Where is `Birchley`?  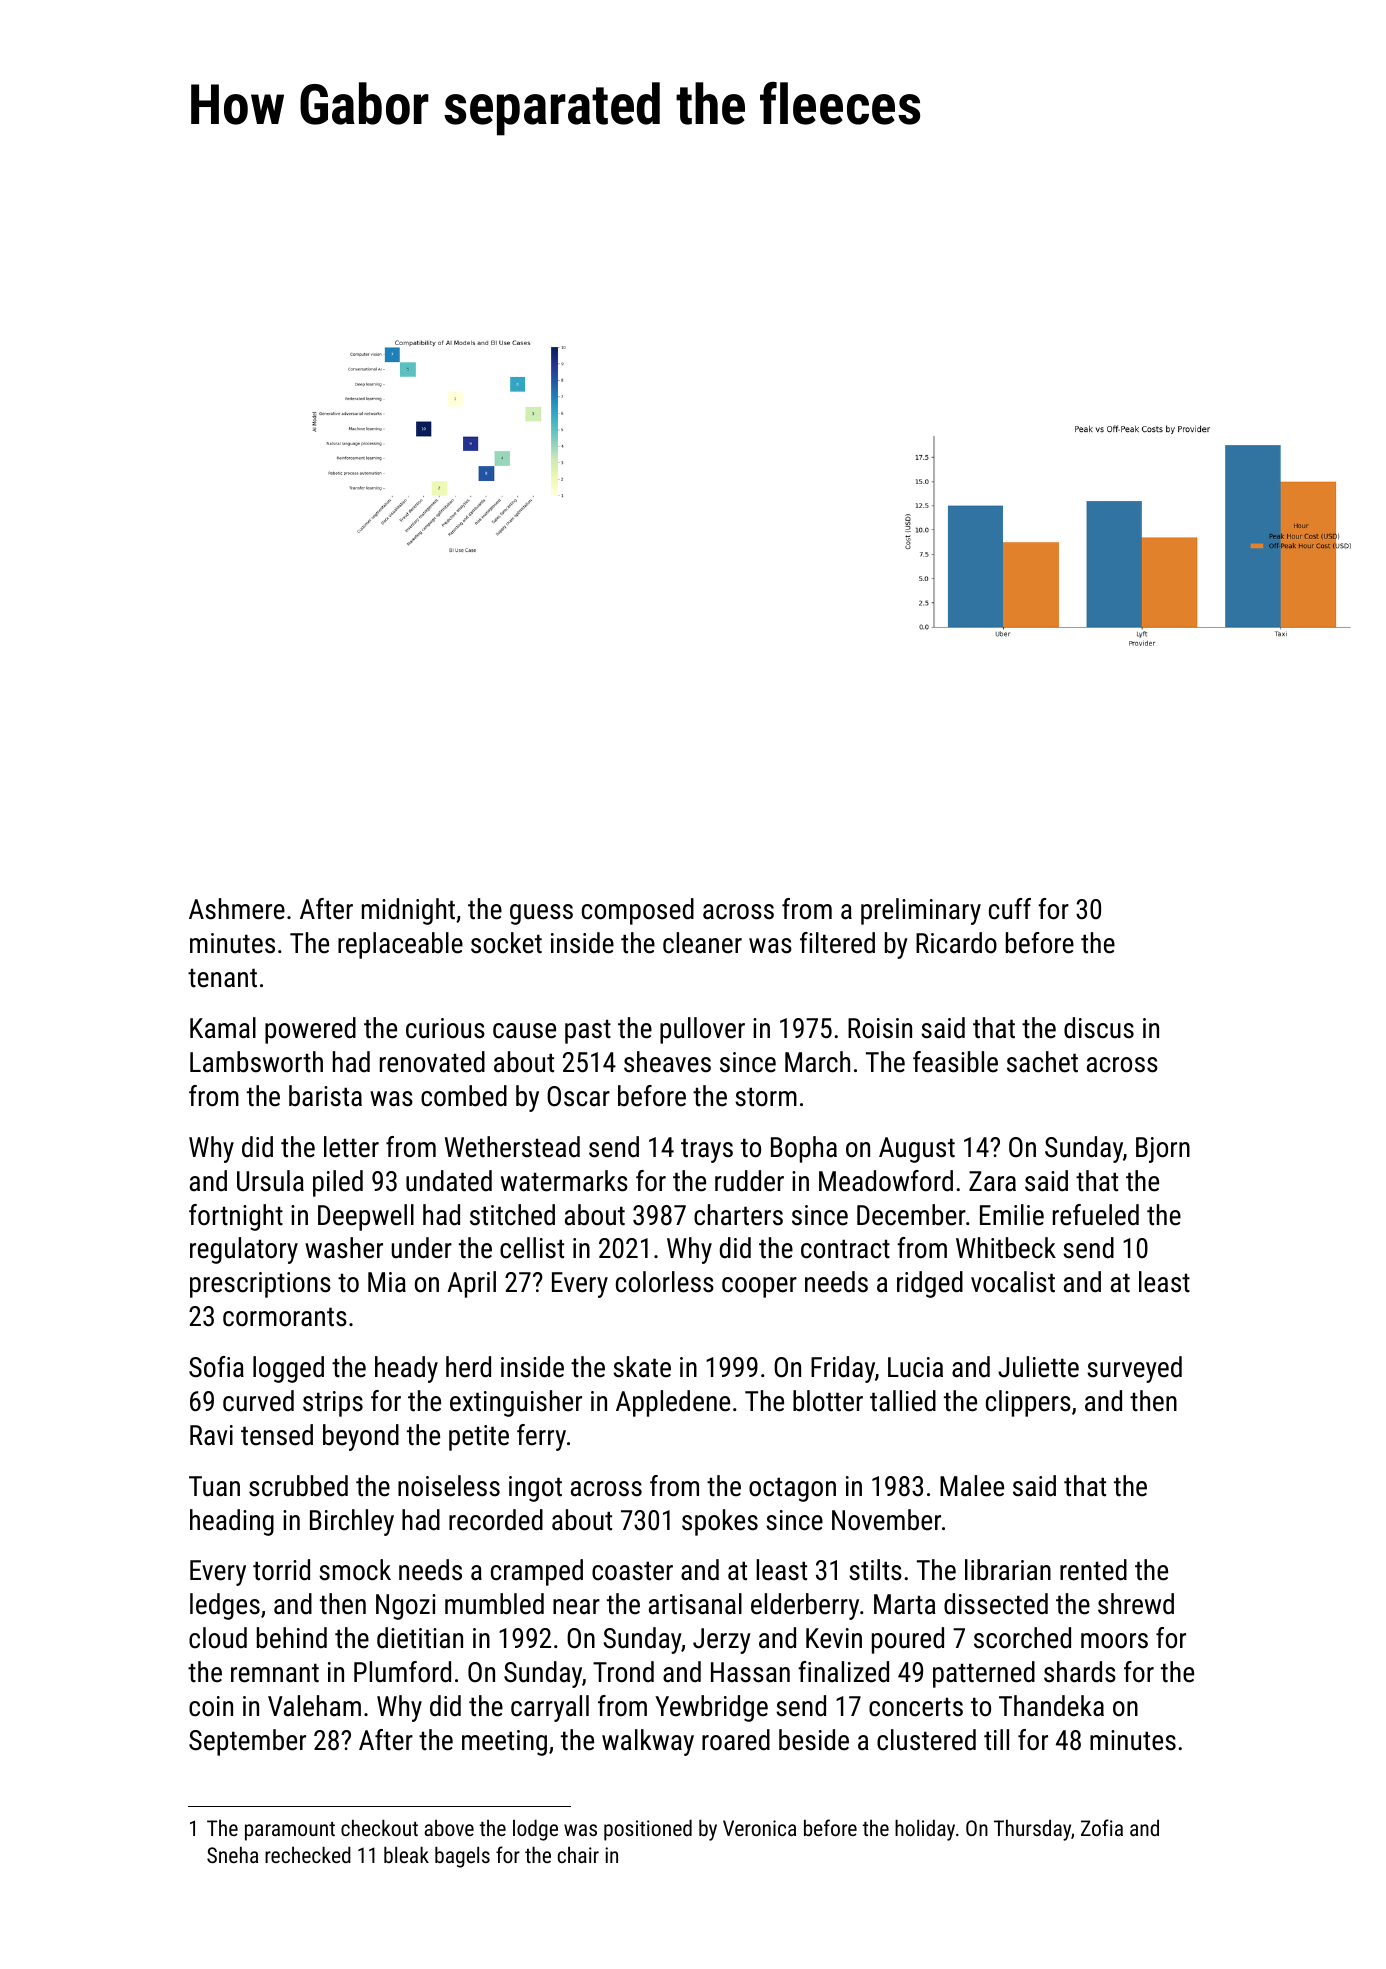 Birchley is located at coordinates (352, 1522).
